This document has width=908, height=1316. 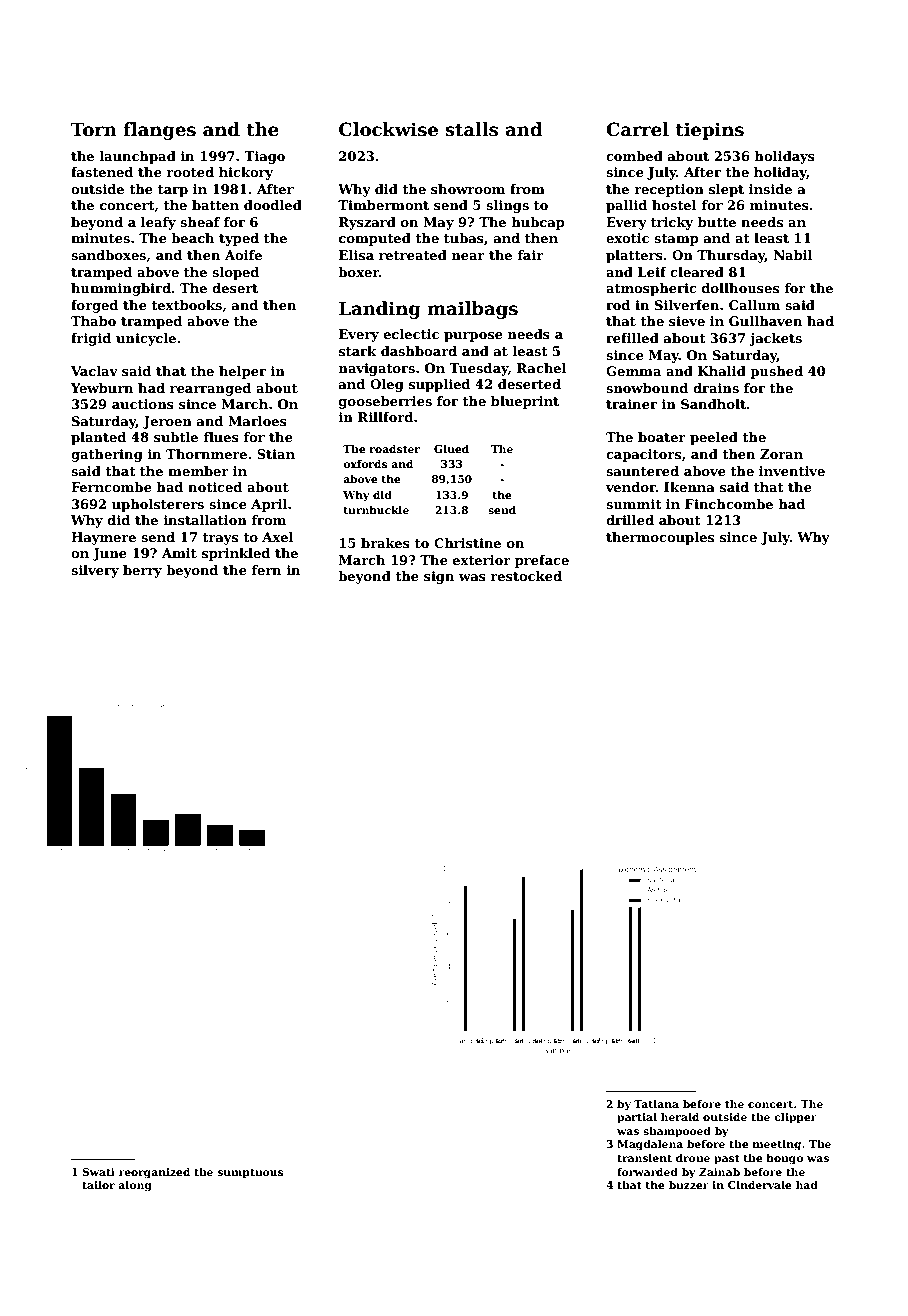 I want to click on tubas, so click(x=464, y=238).
